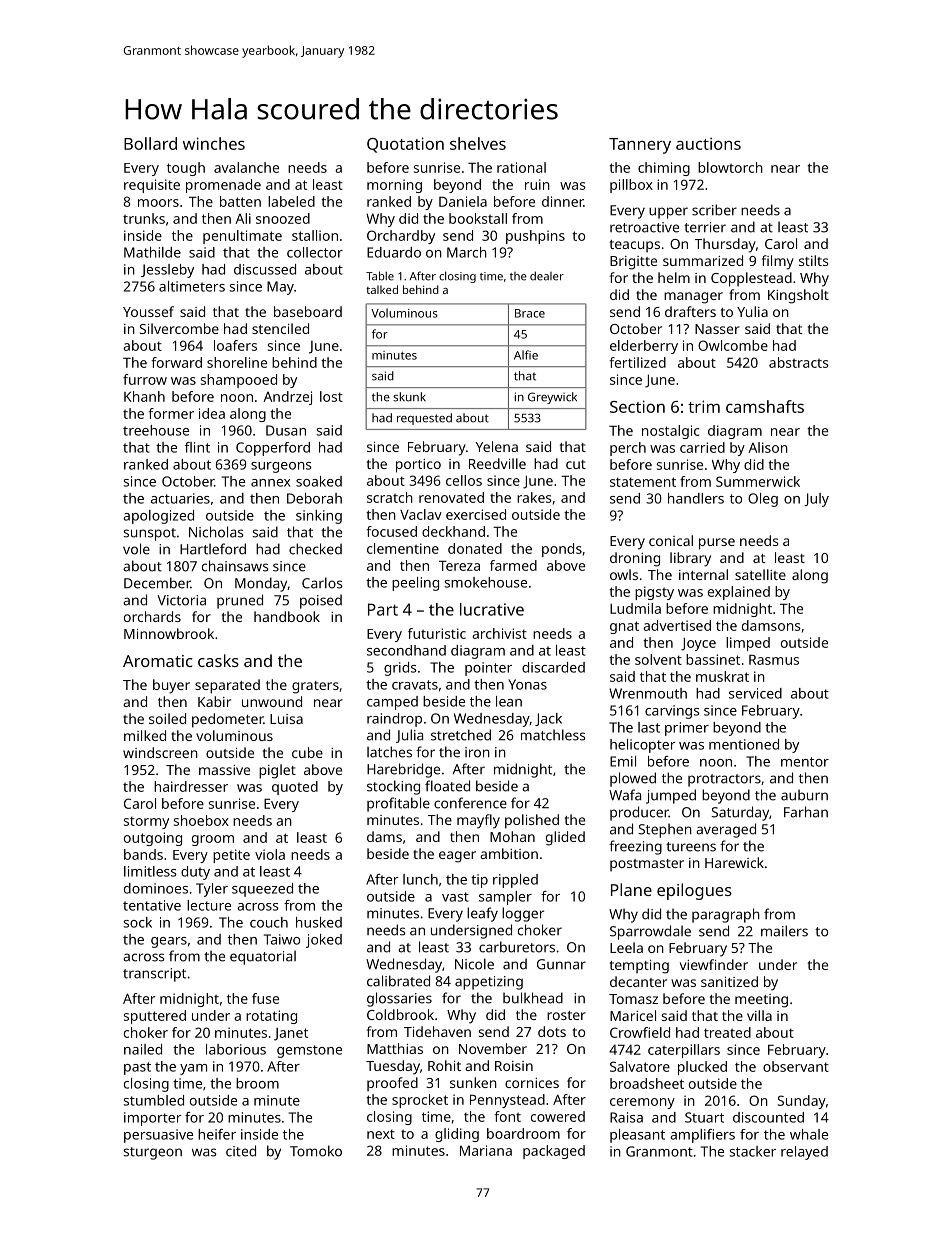 Image resolution: width=952 pixels, height=1233 pixels. I want to click on Brace, so click(530, 313).
